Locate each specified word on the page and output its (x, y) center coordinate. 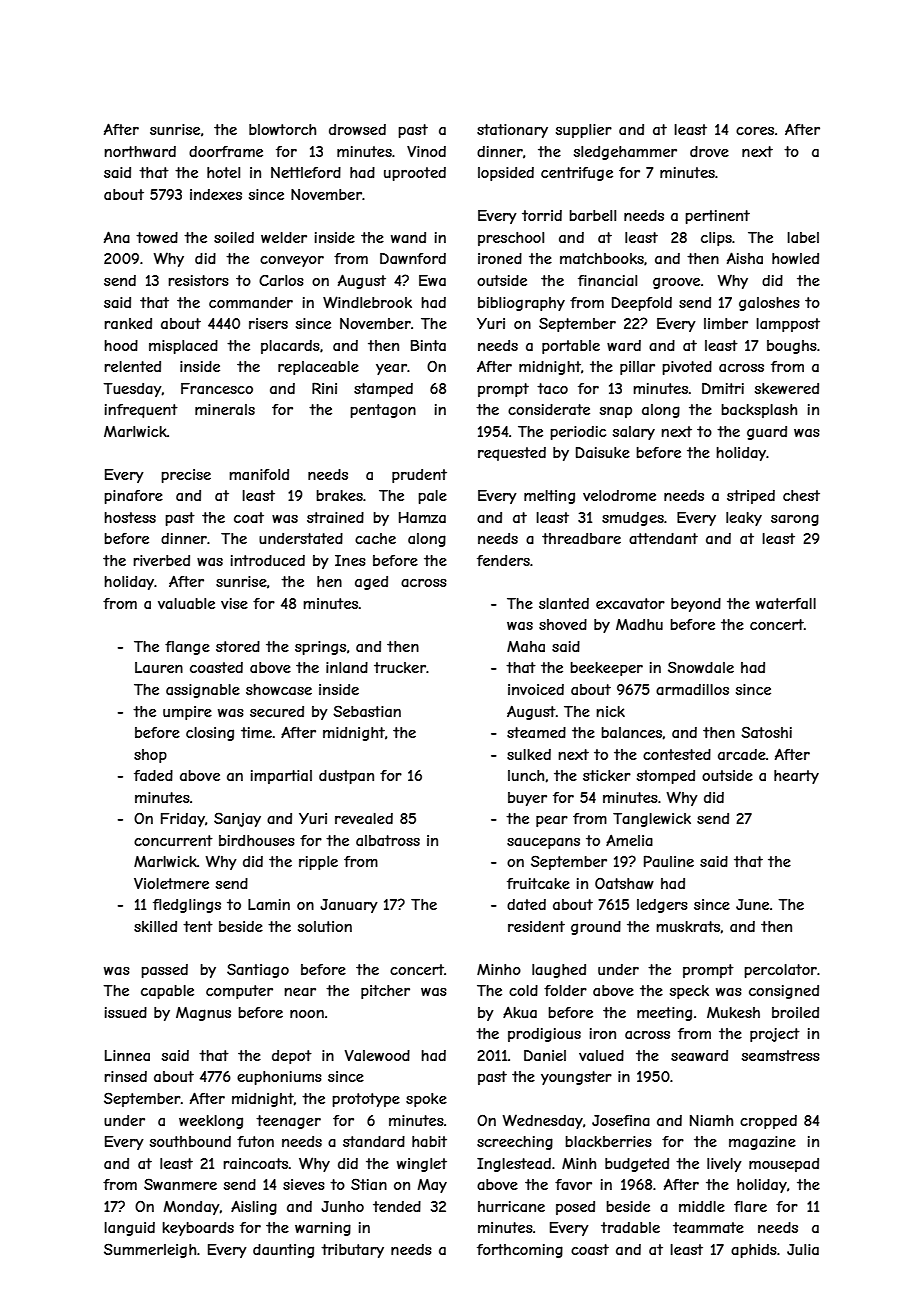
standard (374, 1141)
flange (187, 648)
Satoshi (766, 732)
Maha (526, 646)
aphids (754, 1251)
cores (755, 131)
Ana (117, 237)
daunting (283, 1251)
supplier (584, 131)
